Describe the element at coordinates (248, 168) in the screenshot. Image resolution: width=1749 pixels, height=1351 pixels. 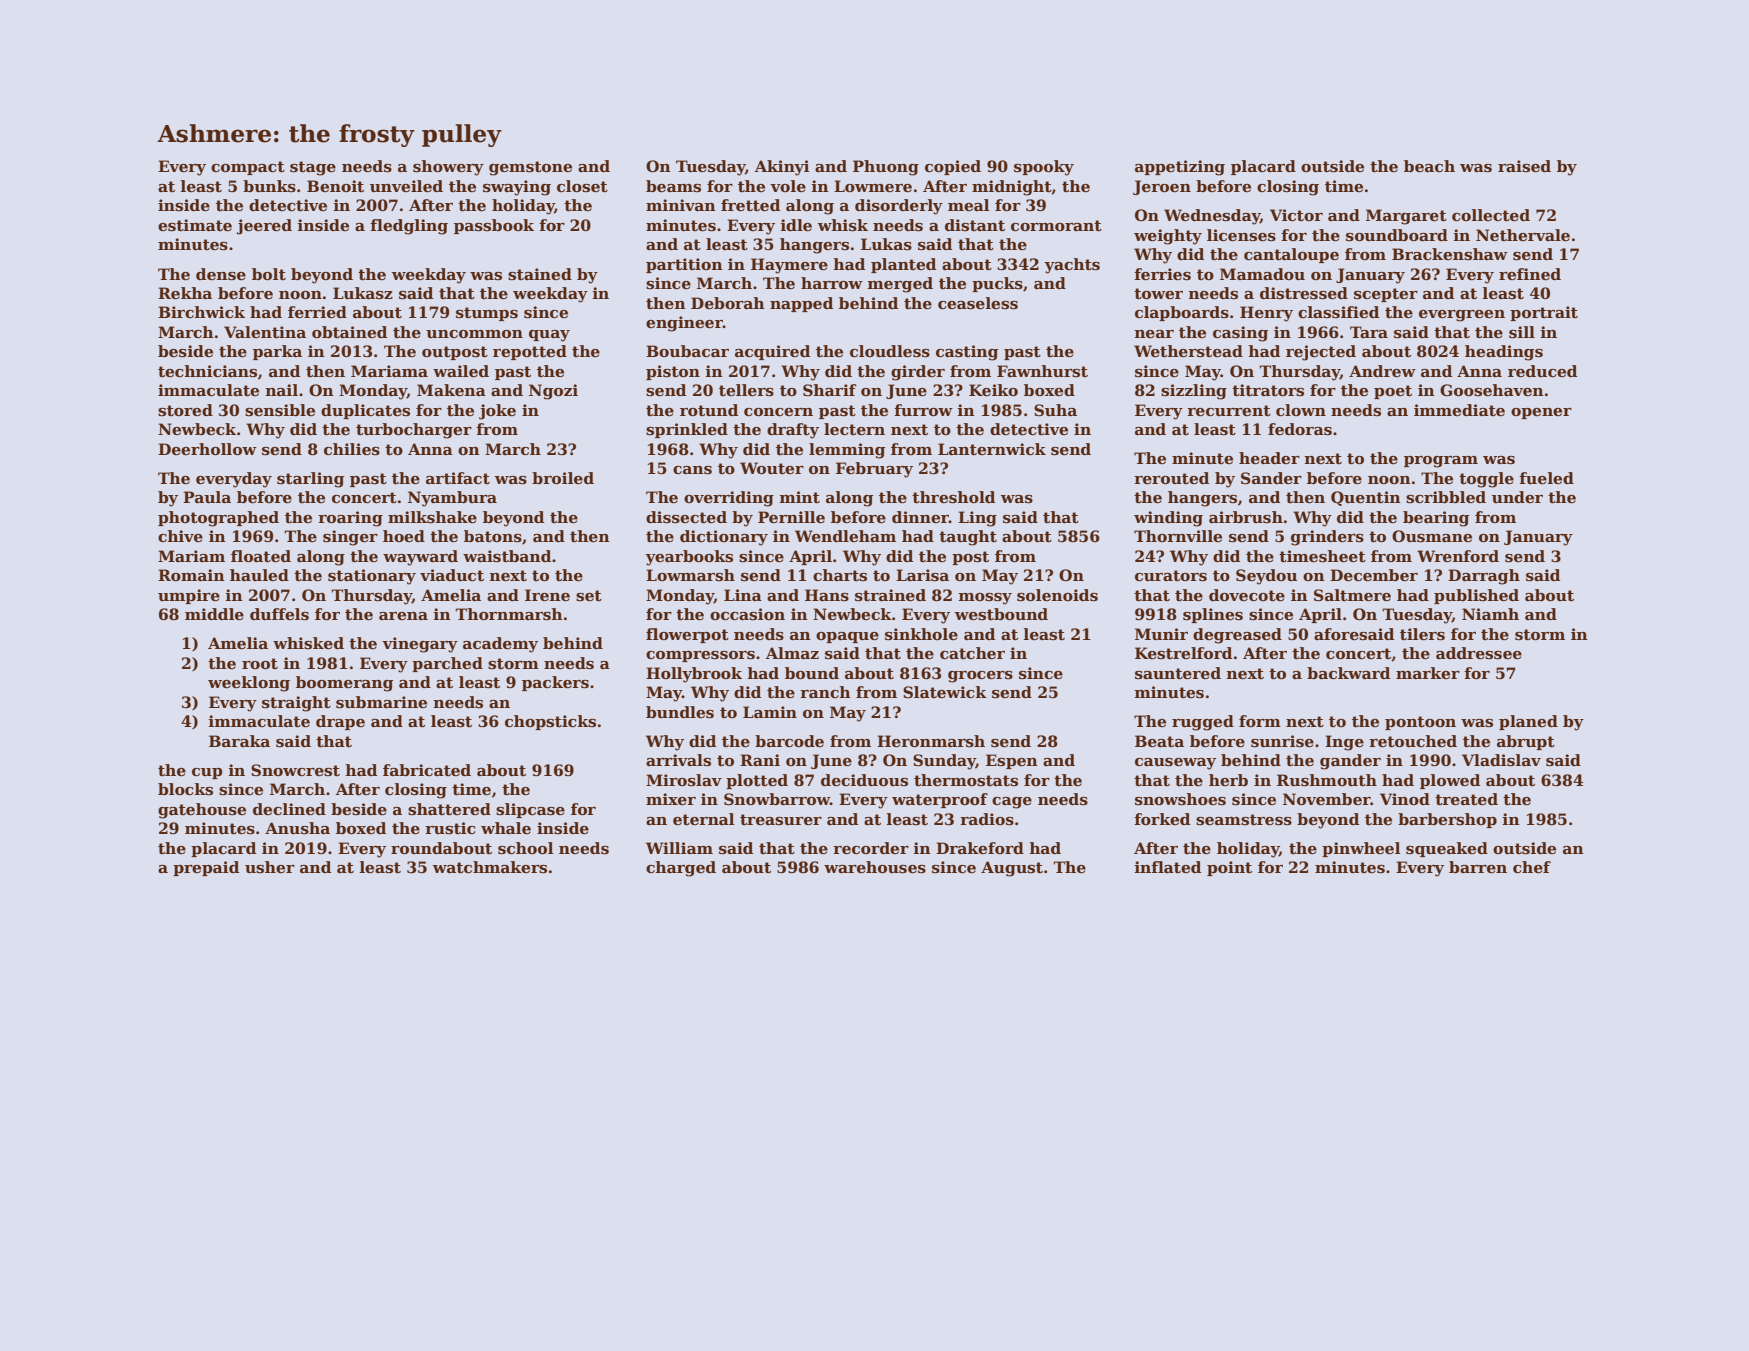
I see `compact` at that location.
